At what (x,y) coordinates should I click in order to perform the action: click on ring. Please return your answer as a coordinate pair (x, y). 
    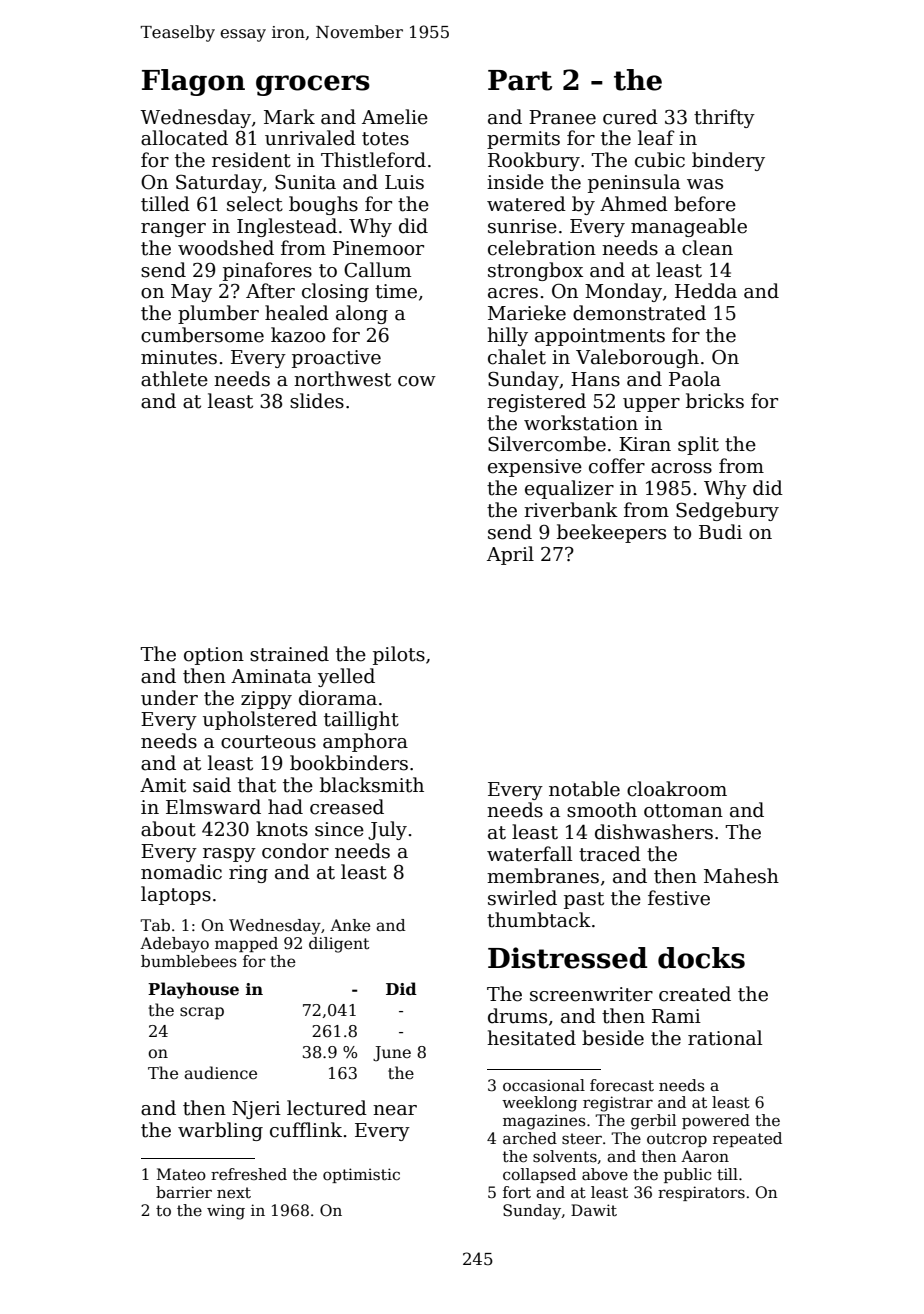
    Looking at the image, I should click on (248, 874).
